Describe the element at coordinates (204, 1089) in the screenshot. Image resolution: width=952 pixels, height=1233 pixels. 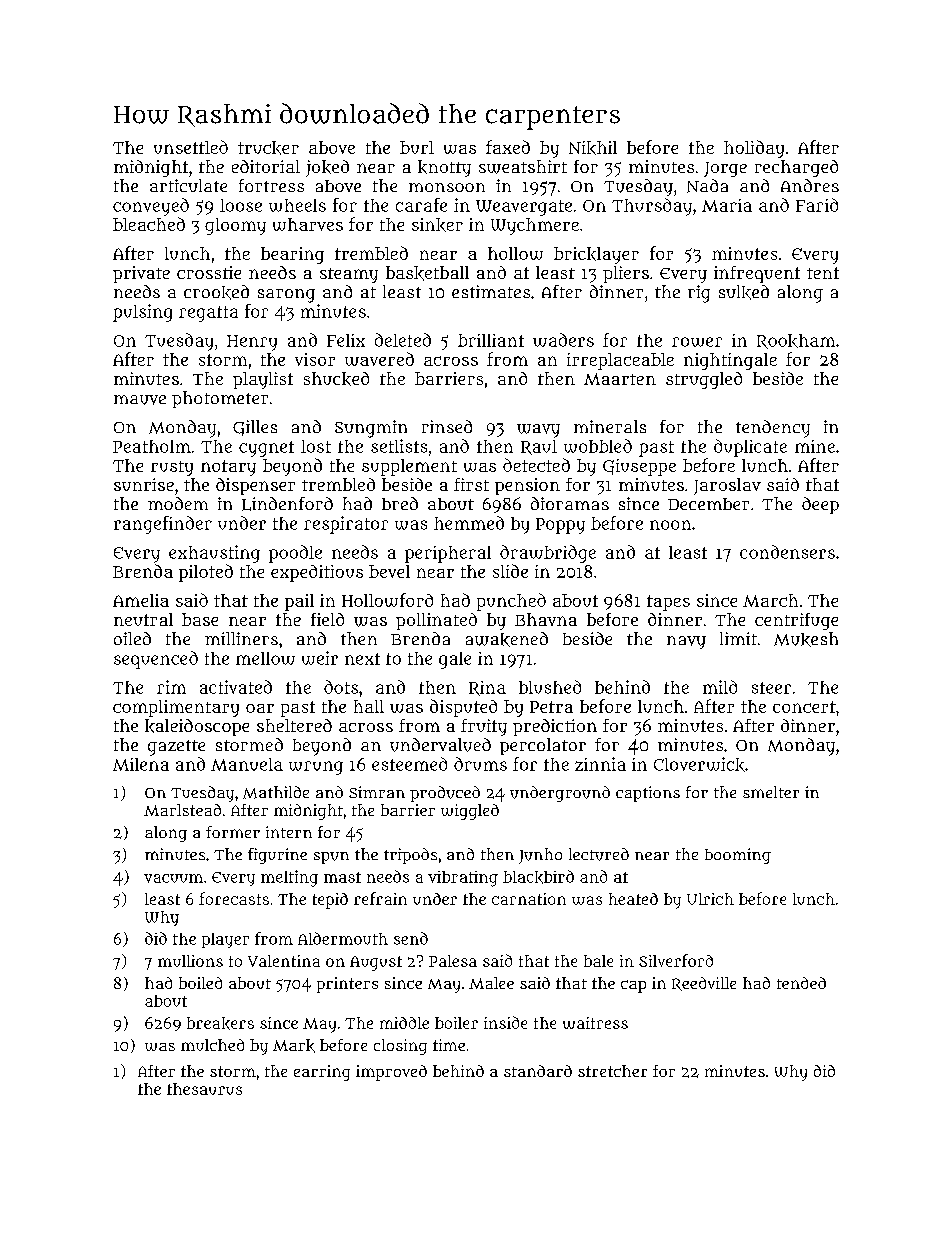
I see `thesaurus` at that location.
